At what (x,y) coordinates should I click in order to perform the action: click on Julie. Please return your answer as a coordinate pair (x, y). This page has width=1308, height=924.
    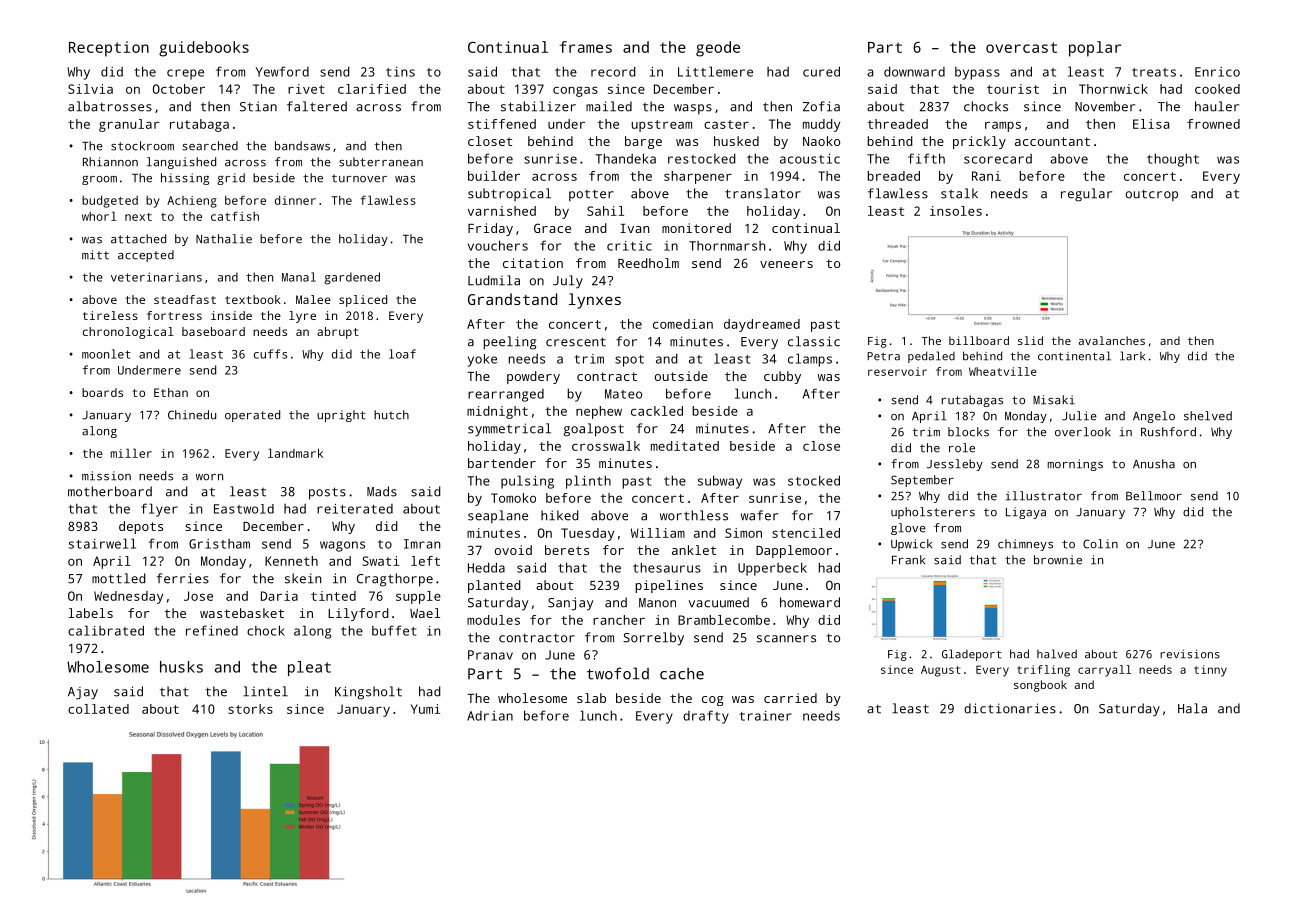
    Looking at the image, I should click on (1079, 416).
